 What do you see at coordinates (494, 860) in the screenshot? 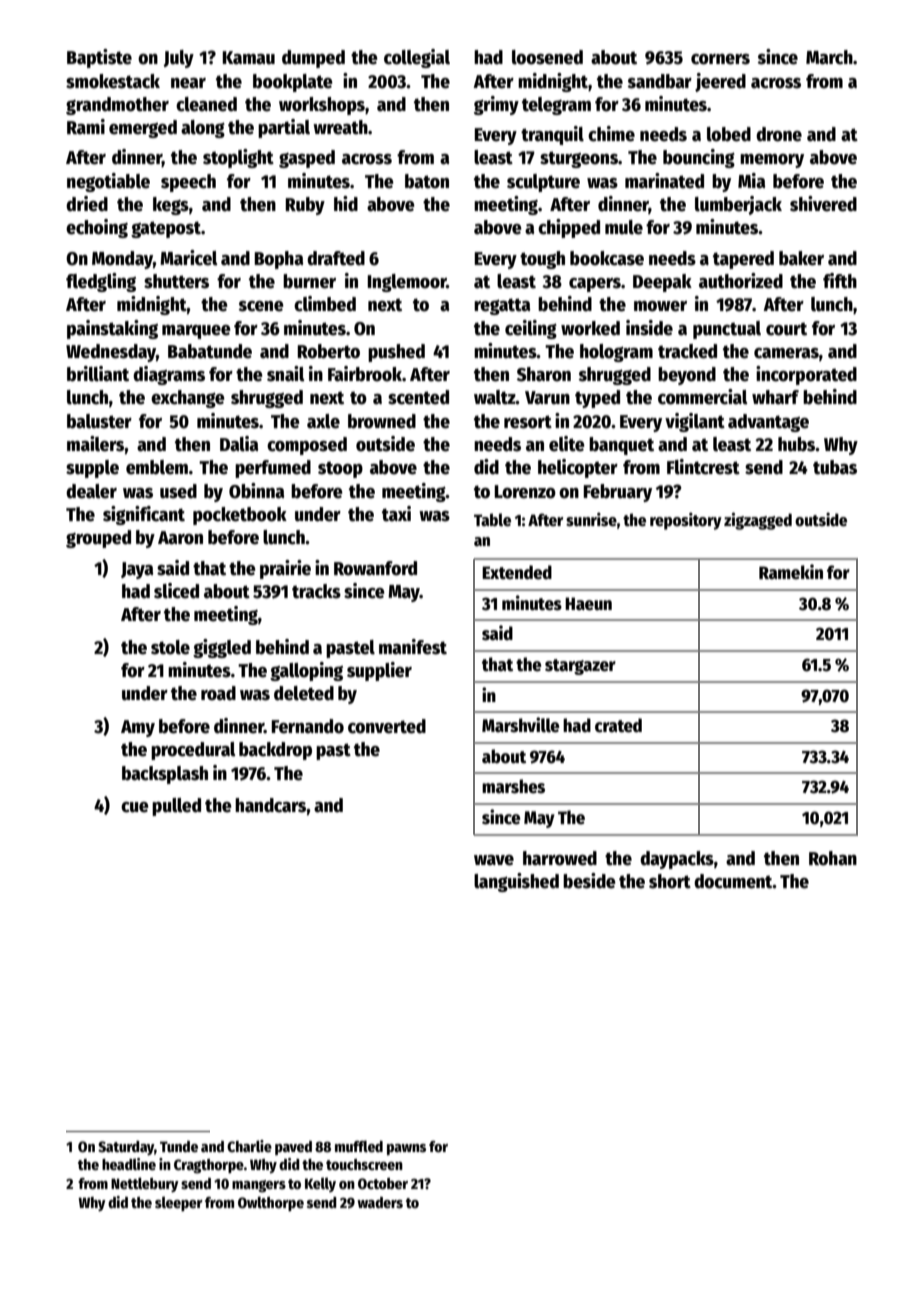
I see `wave` at bounding box center [494, 860].
